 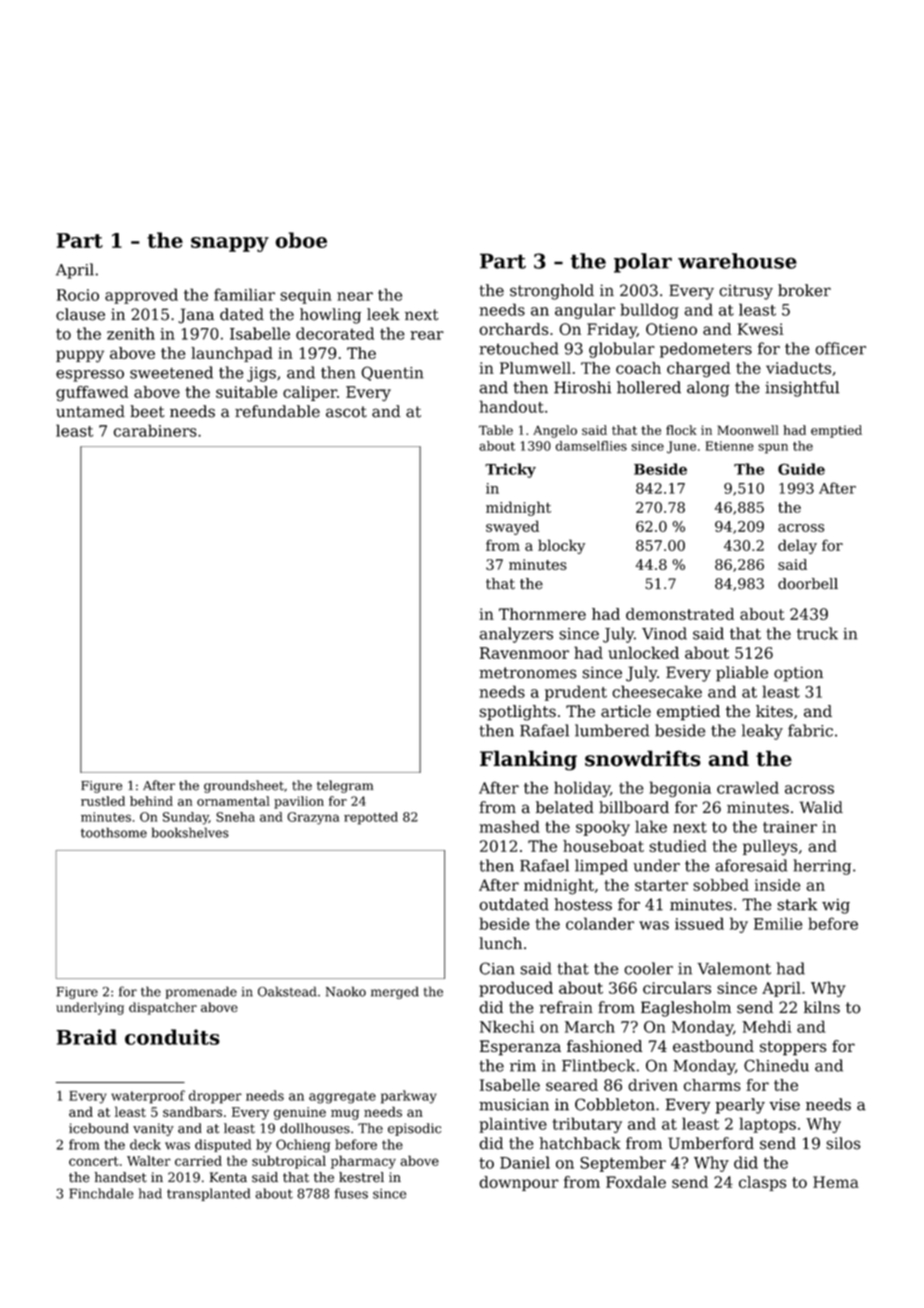 What do you see at coordinates (500, 943) in the screenshot?
I see `lunch` at bounding box center [500, 943].
